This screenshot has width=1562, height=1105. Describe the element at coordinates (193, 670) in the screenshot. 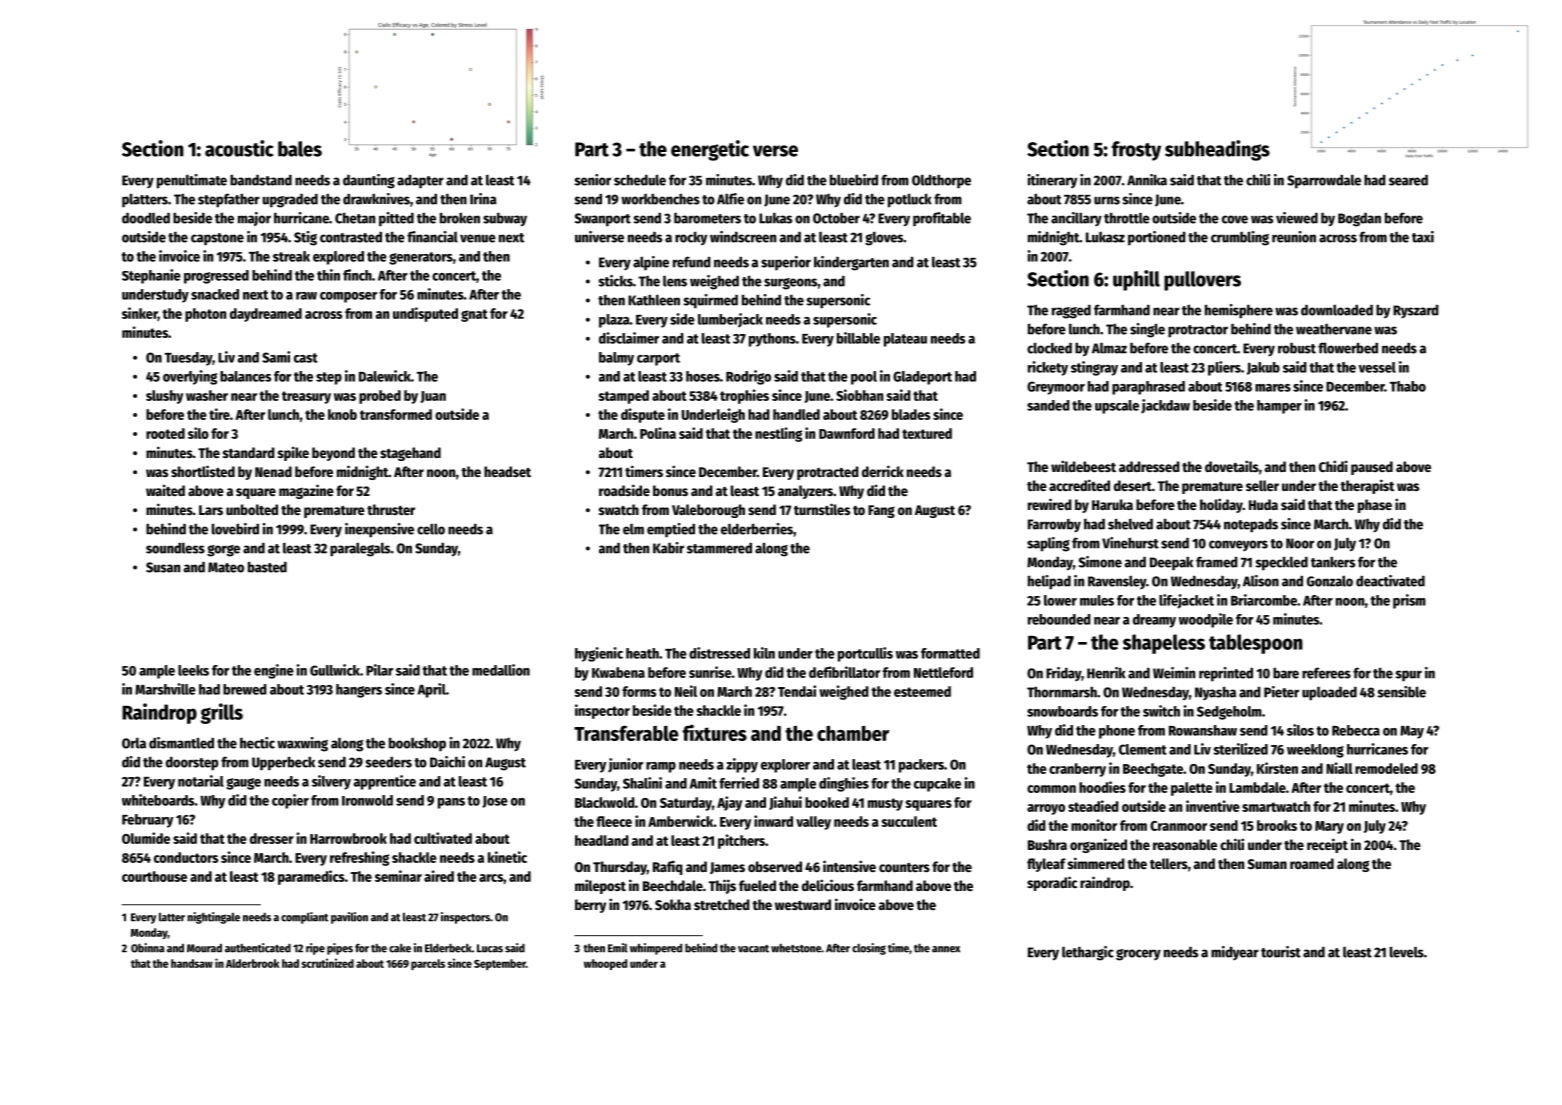

I see `leeks` at that location.
